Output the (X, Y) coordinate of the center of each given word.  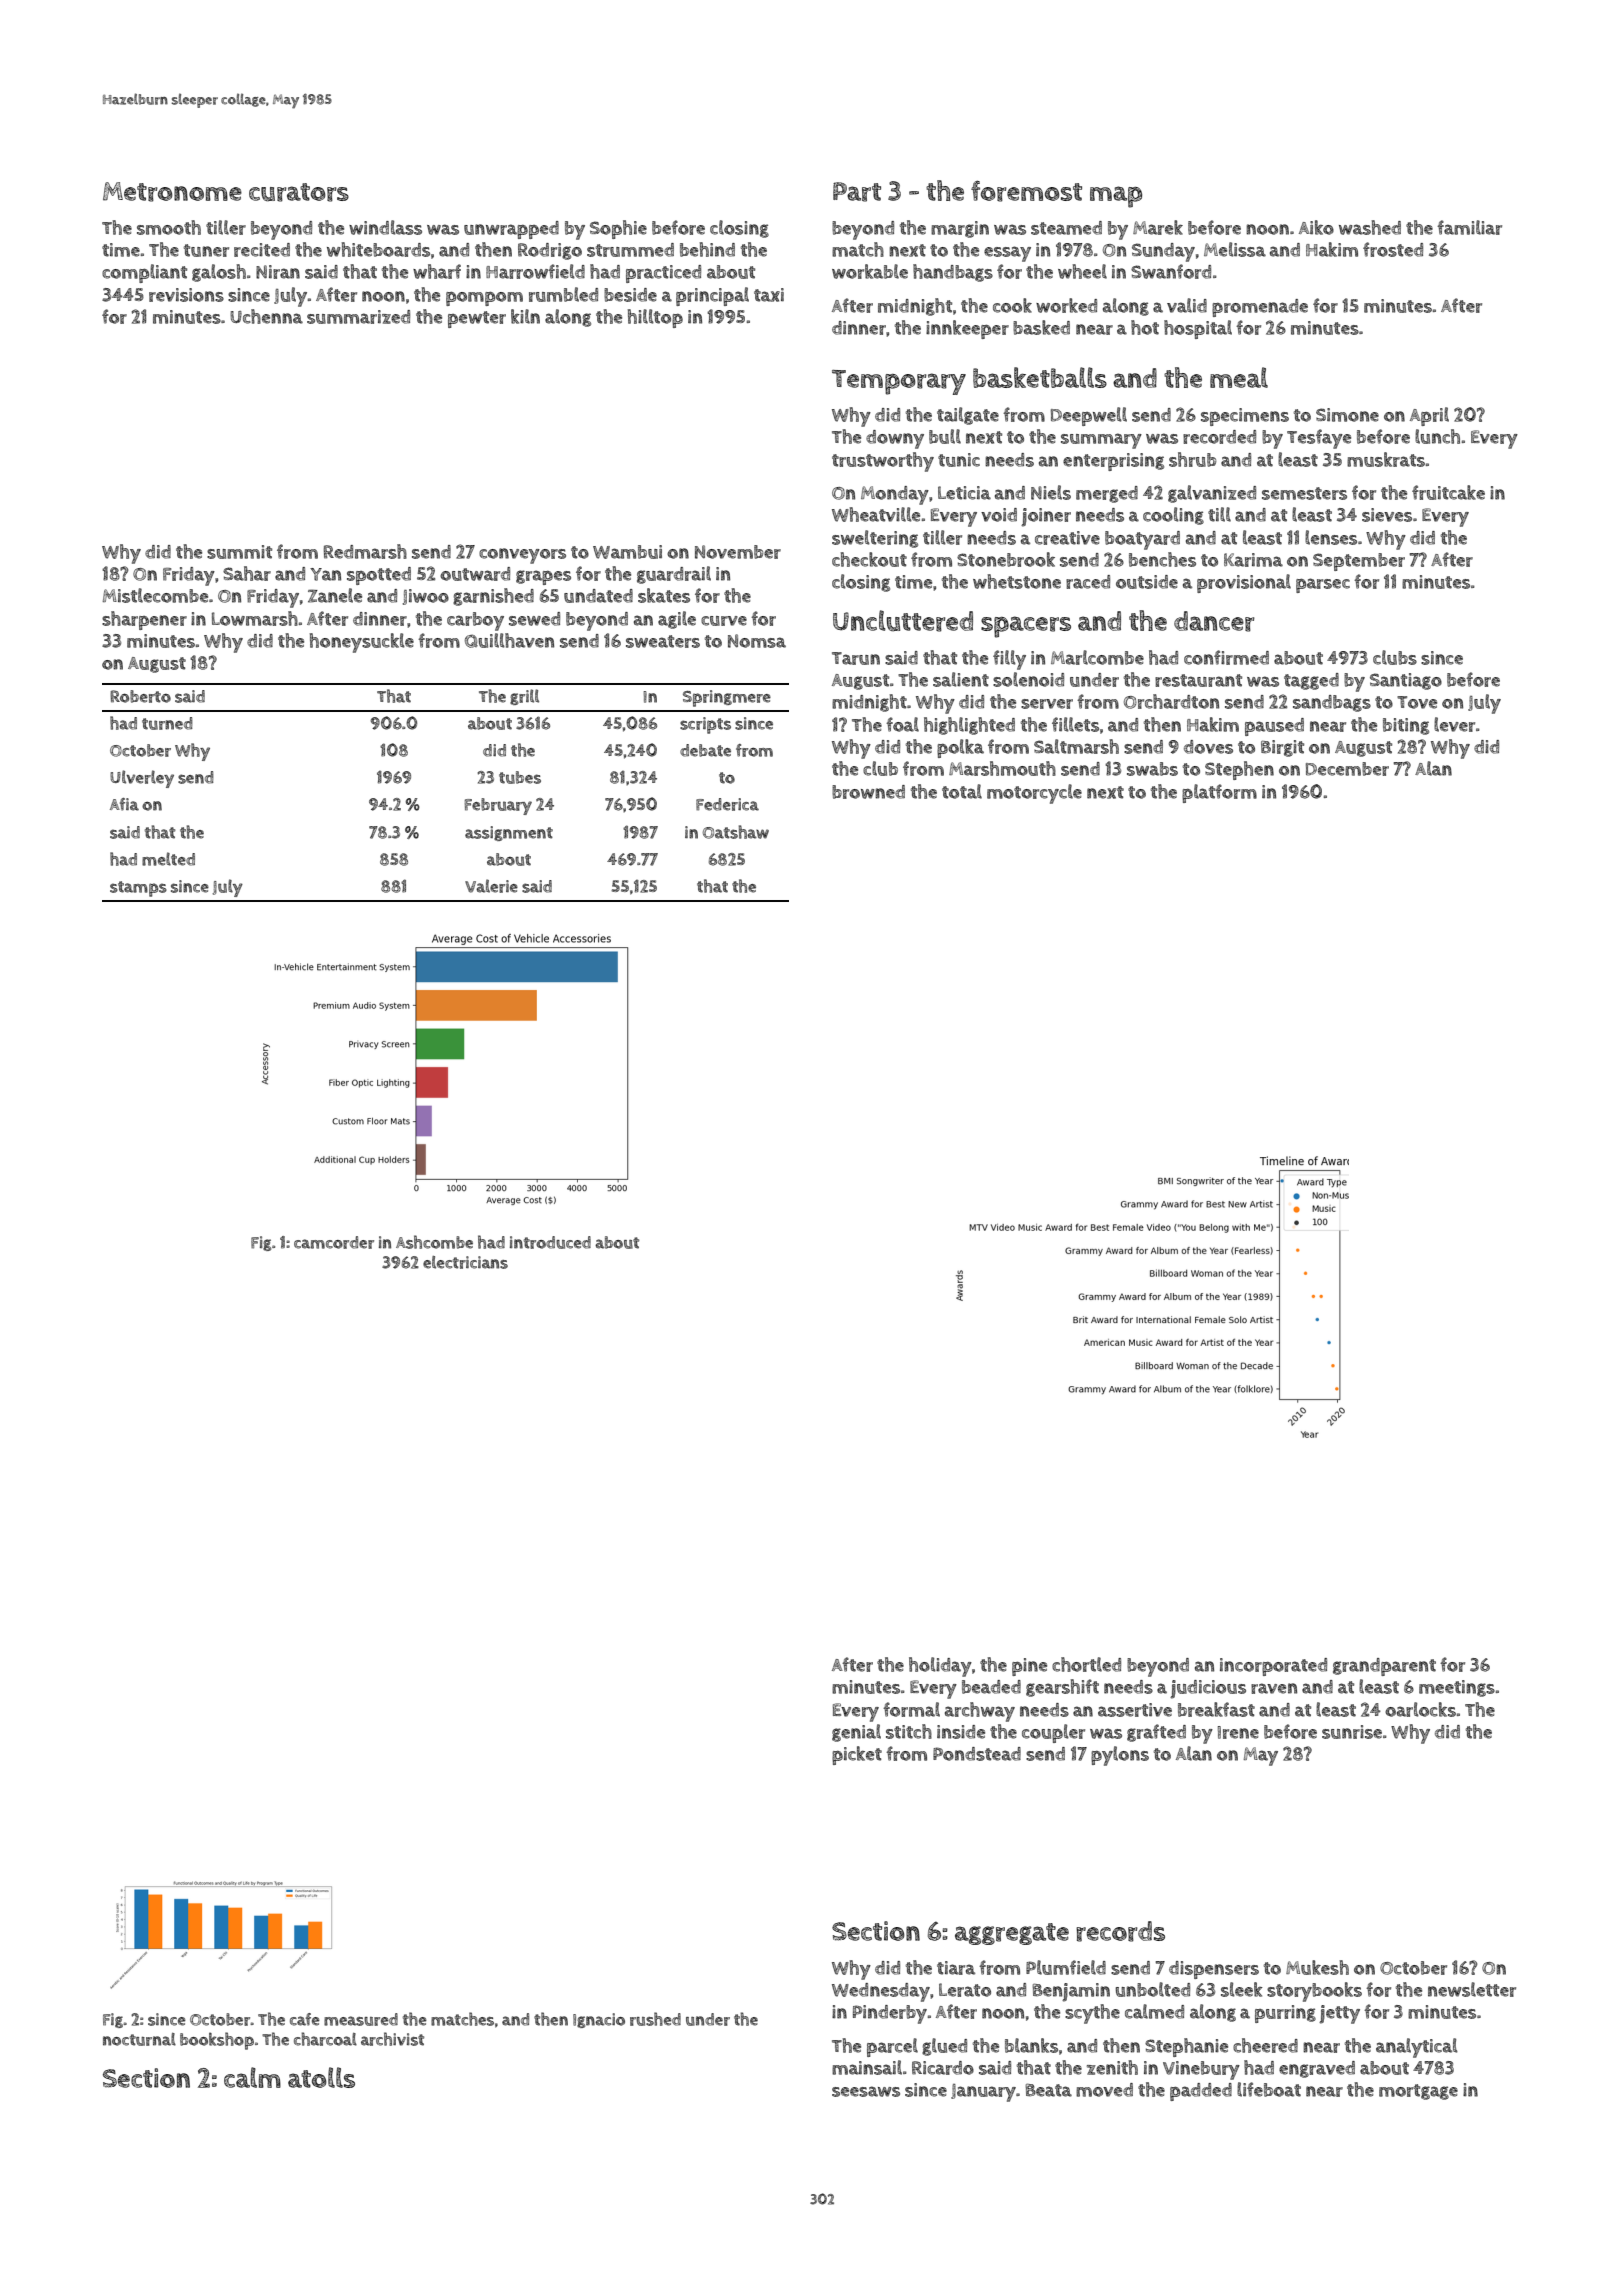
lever (1454, 724)
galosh (219, 273)
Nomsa (757, 641)
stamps (138, 889)
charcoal (325, 2039)
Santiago (1406, 681)
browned (868, 792)
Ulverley (142, 779)
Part (857, 192)
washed (1370, 227)
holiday (940, 1667)
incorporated (1273, 1667)
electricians (465, 1262)
